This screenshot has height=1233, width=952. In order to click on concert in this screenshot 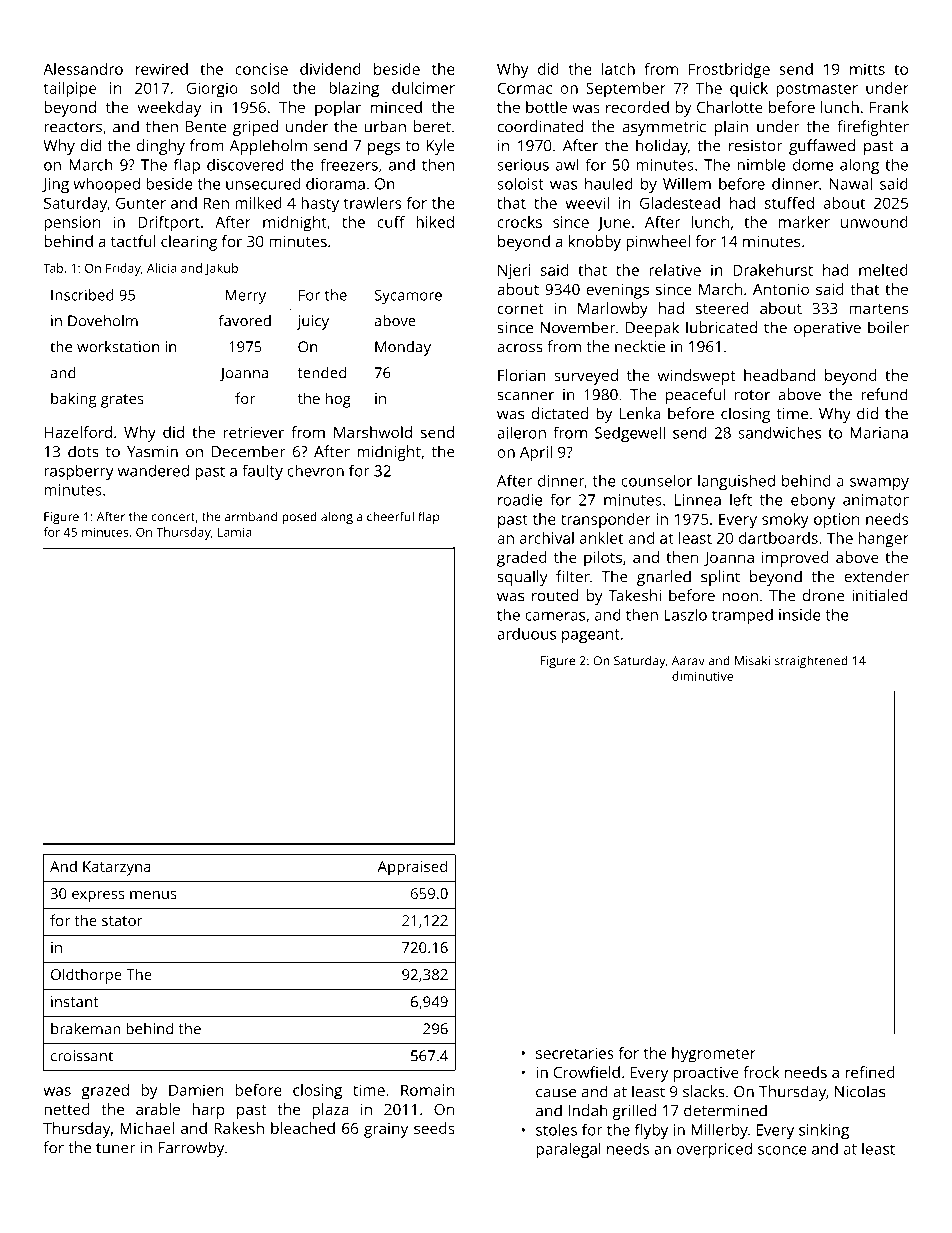, I will do `click(173, 517)`.
